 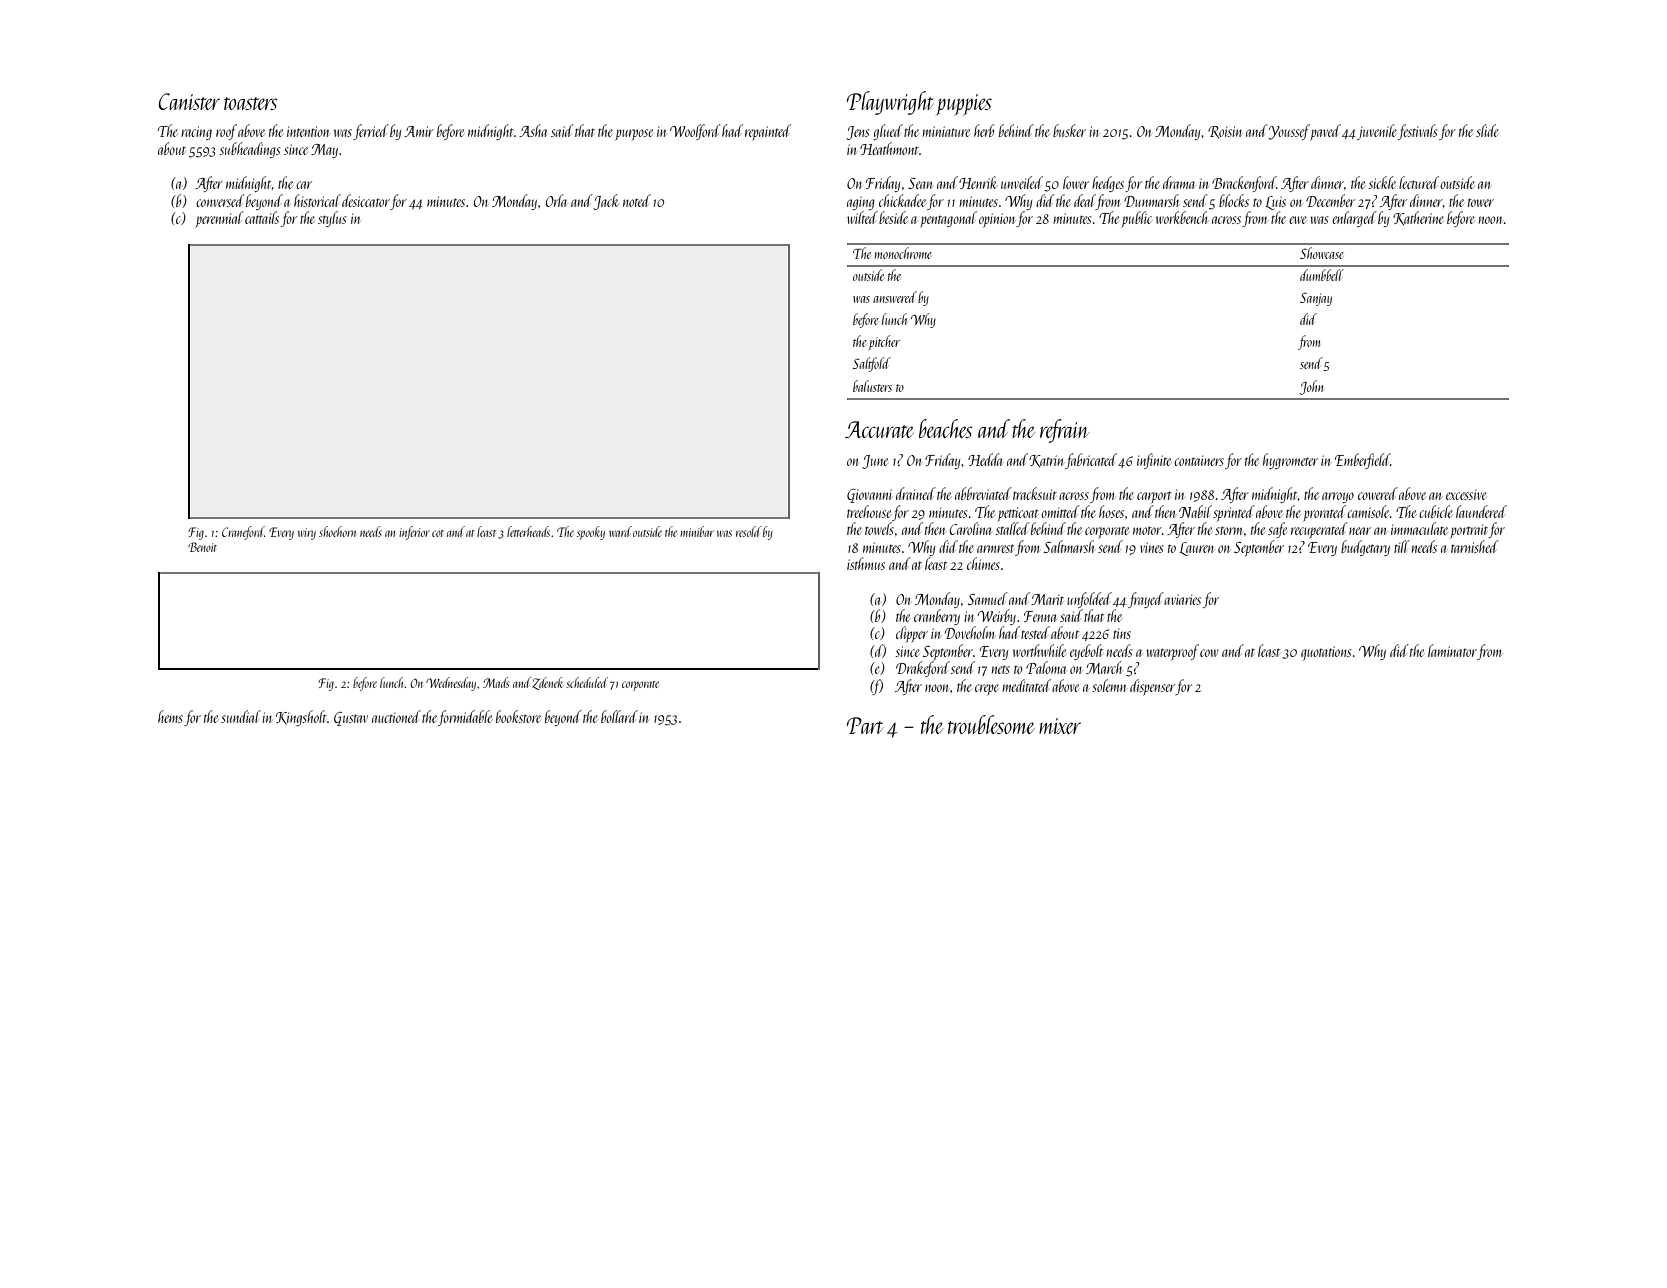 I want to click on intention, so click(x=308, y=131).
